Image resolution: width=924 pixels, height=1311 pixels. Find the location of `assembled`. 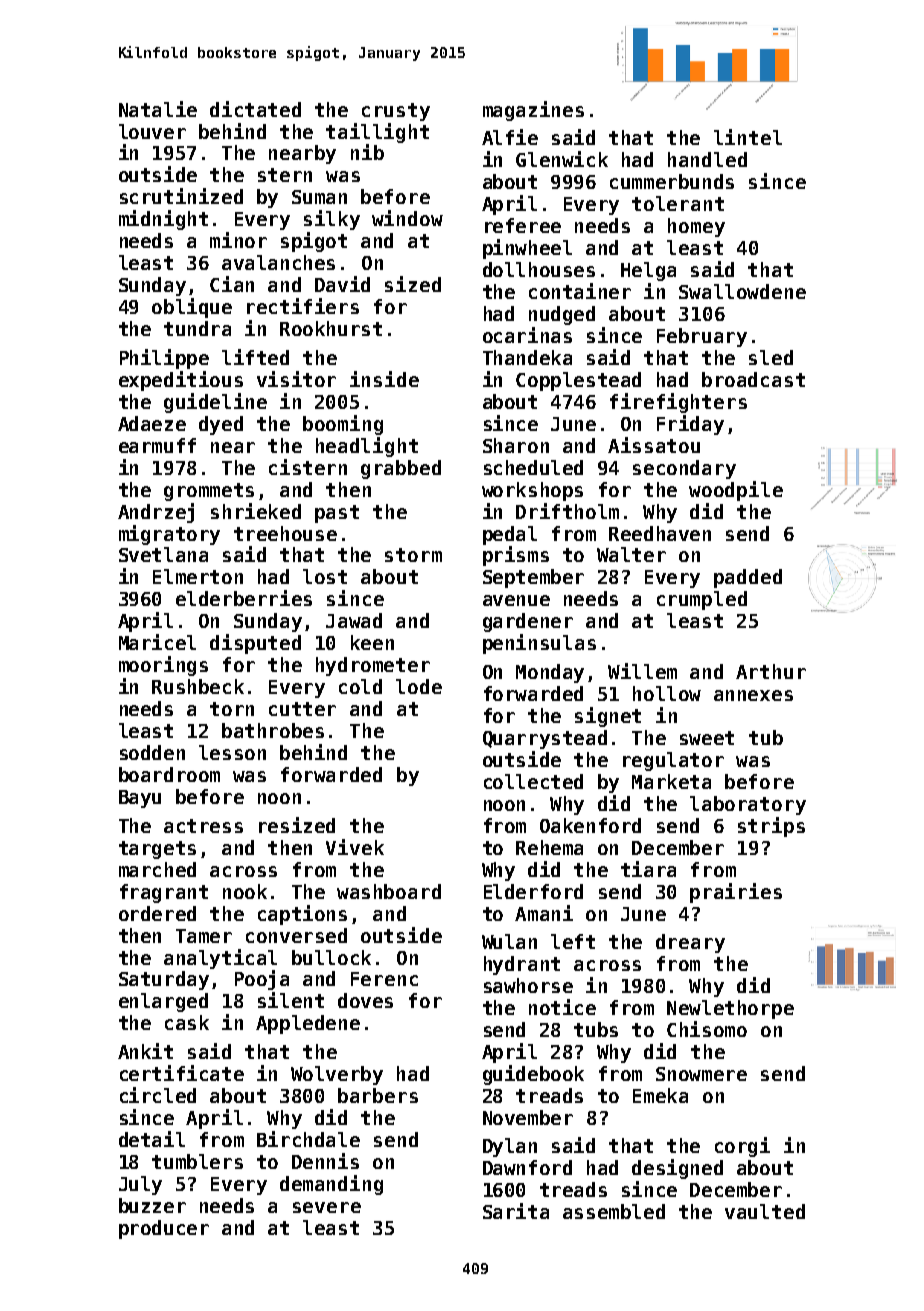

assembled is located at coordinates (614, 1211).
